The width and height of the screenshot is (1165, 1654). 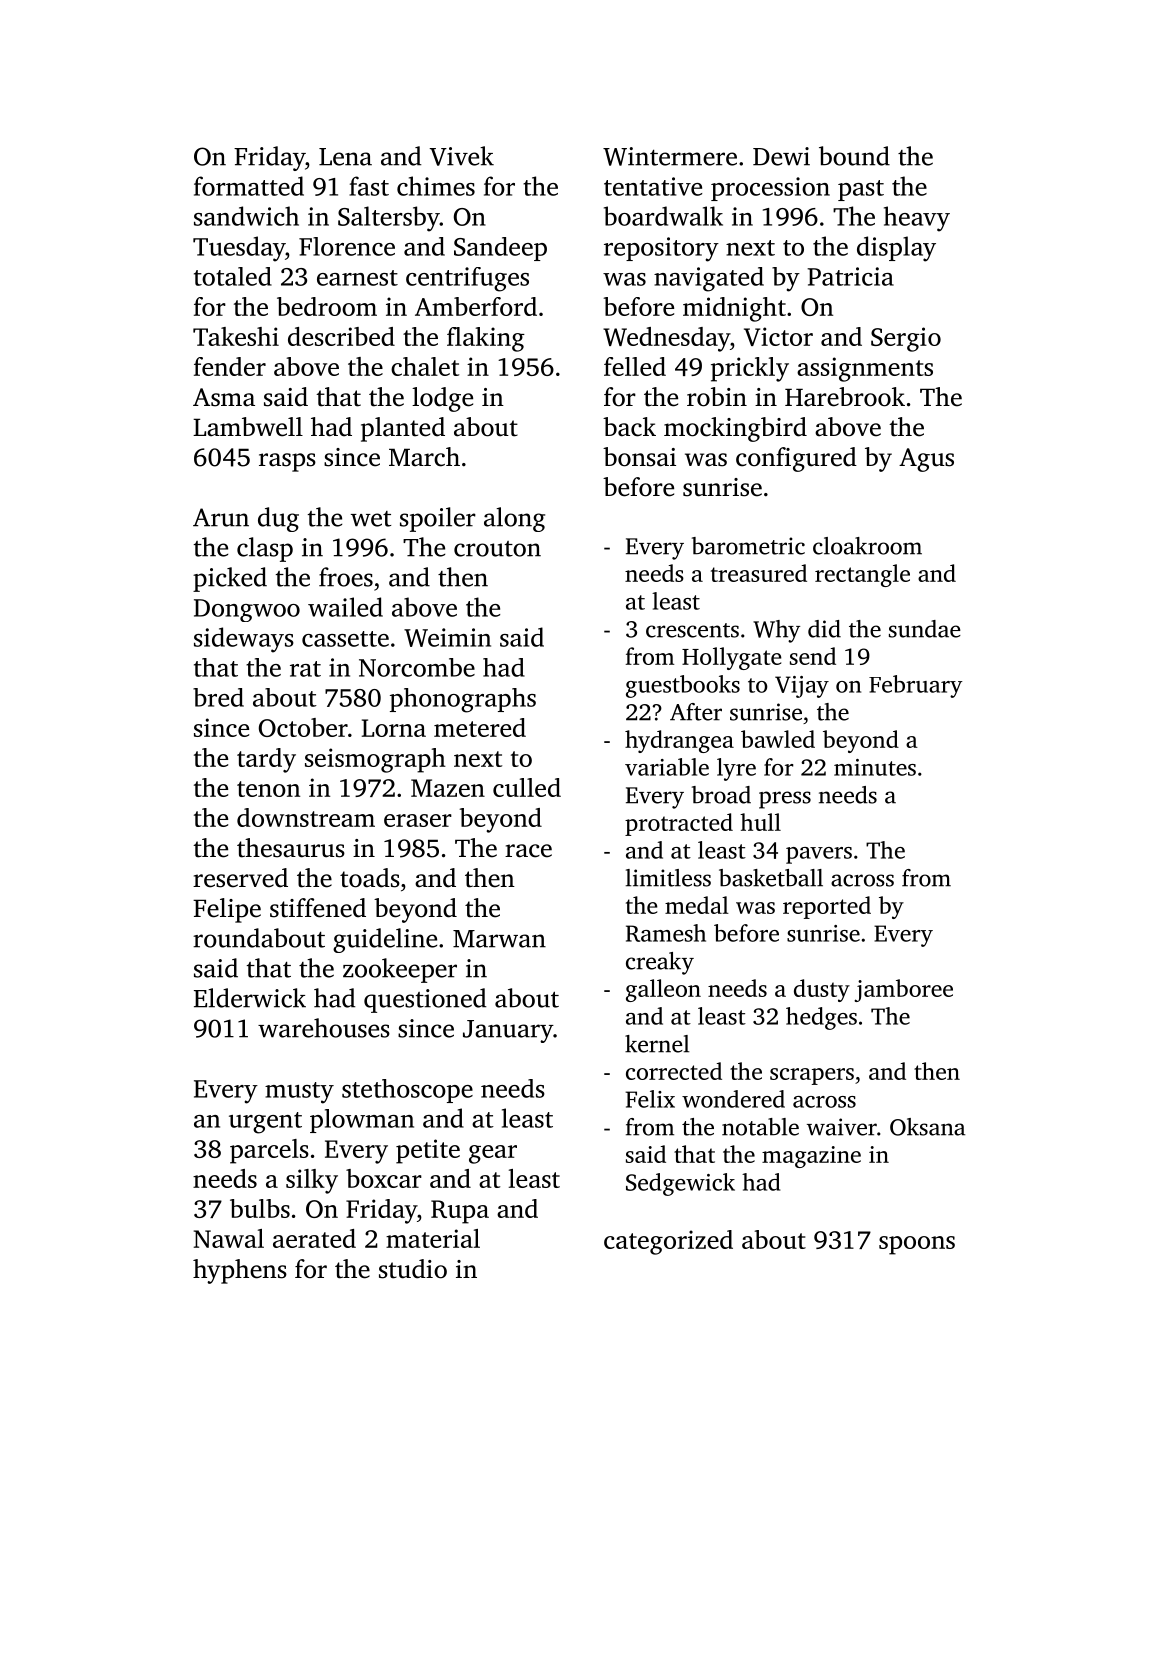 What do you see at coordinates (925, 629) in the screenshot?
I see `sundae` at bounding box center [925, 629].
